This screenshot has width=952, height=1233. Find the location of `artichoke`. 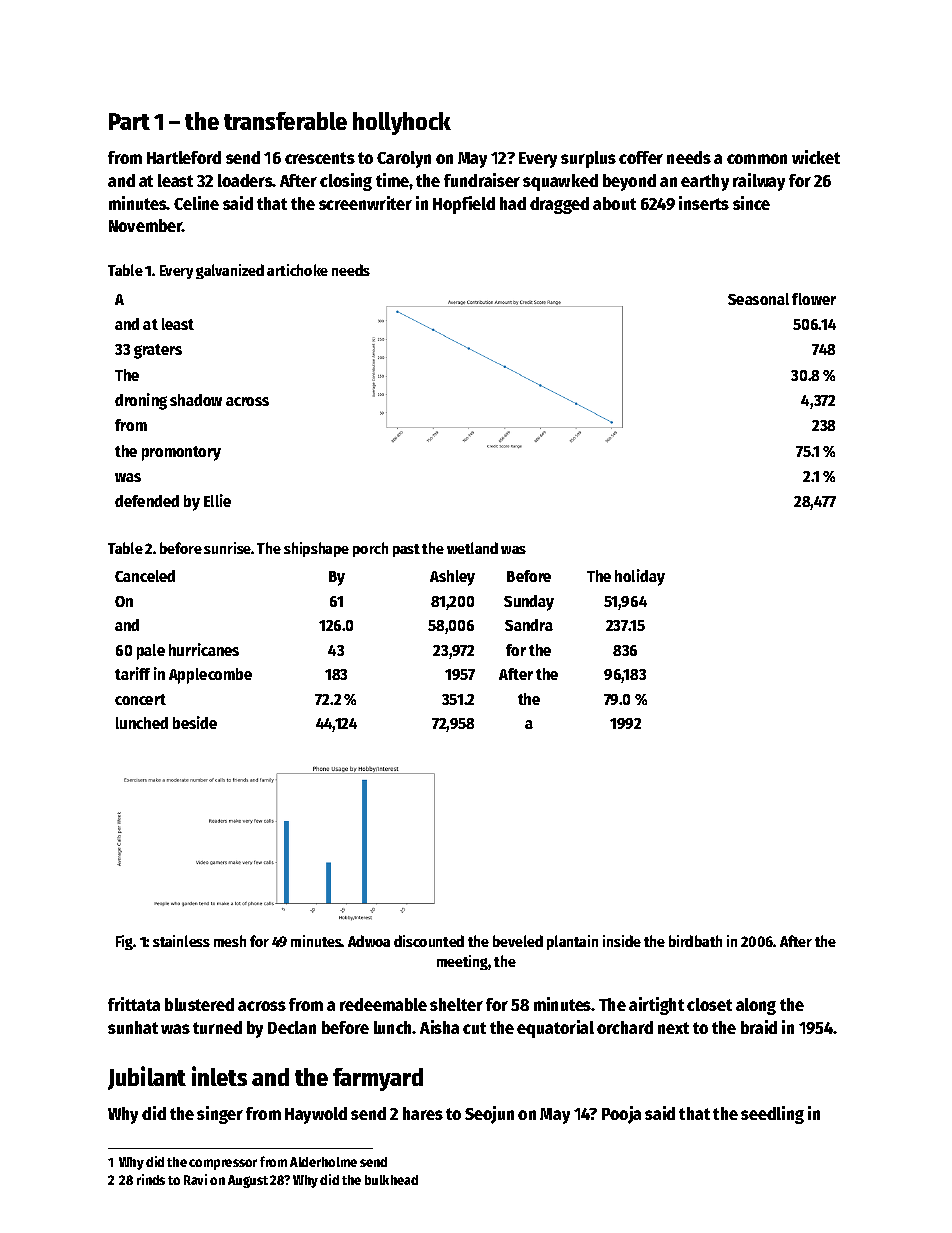

artichoke is located at coordinates (297, 270).
